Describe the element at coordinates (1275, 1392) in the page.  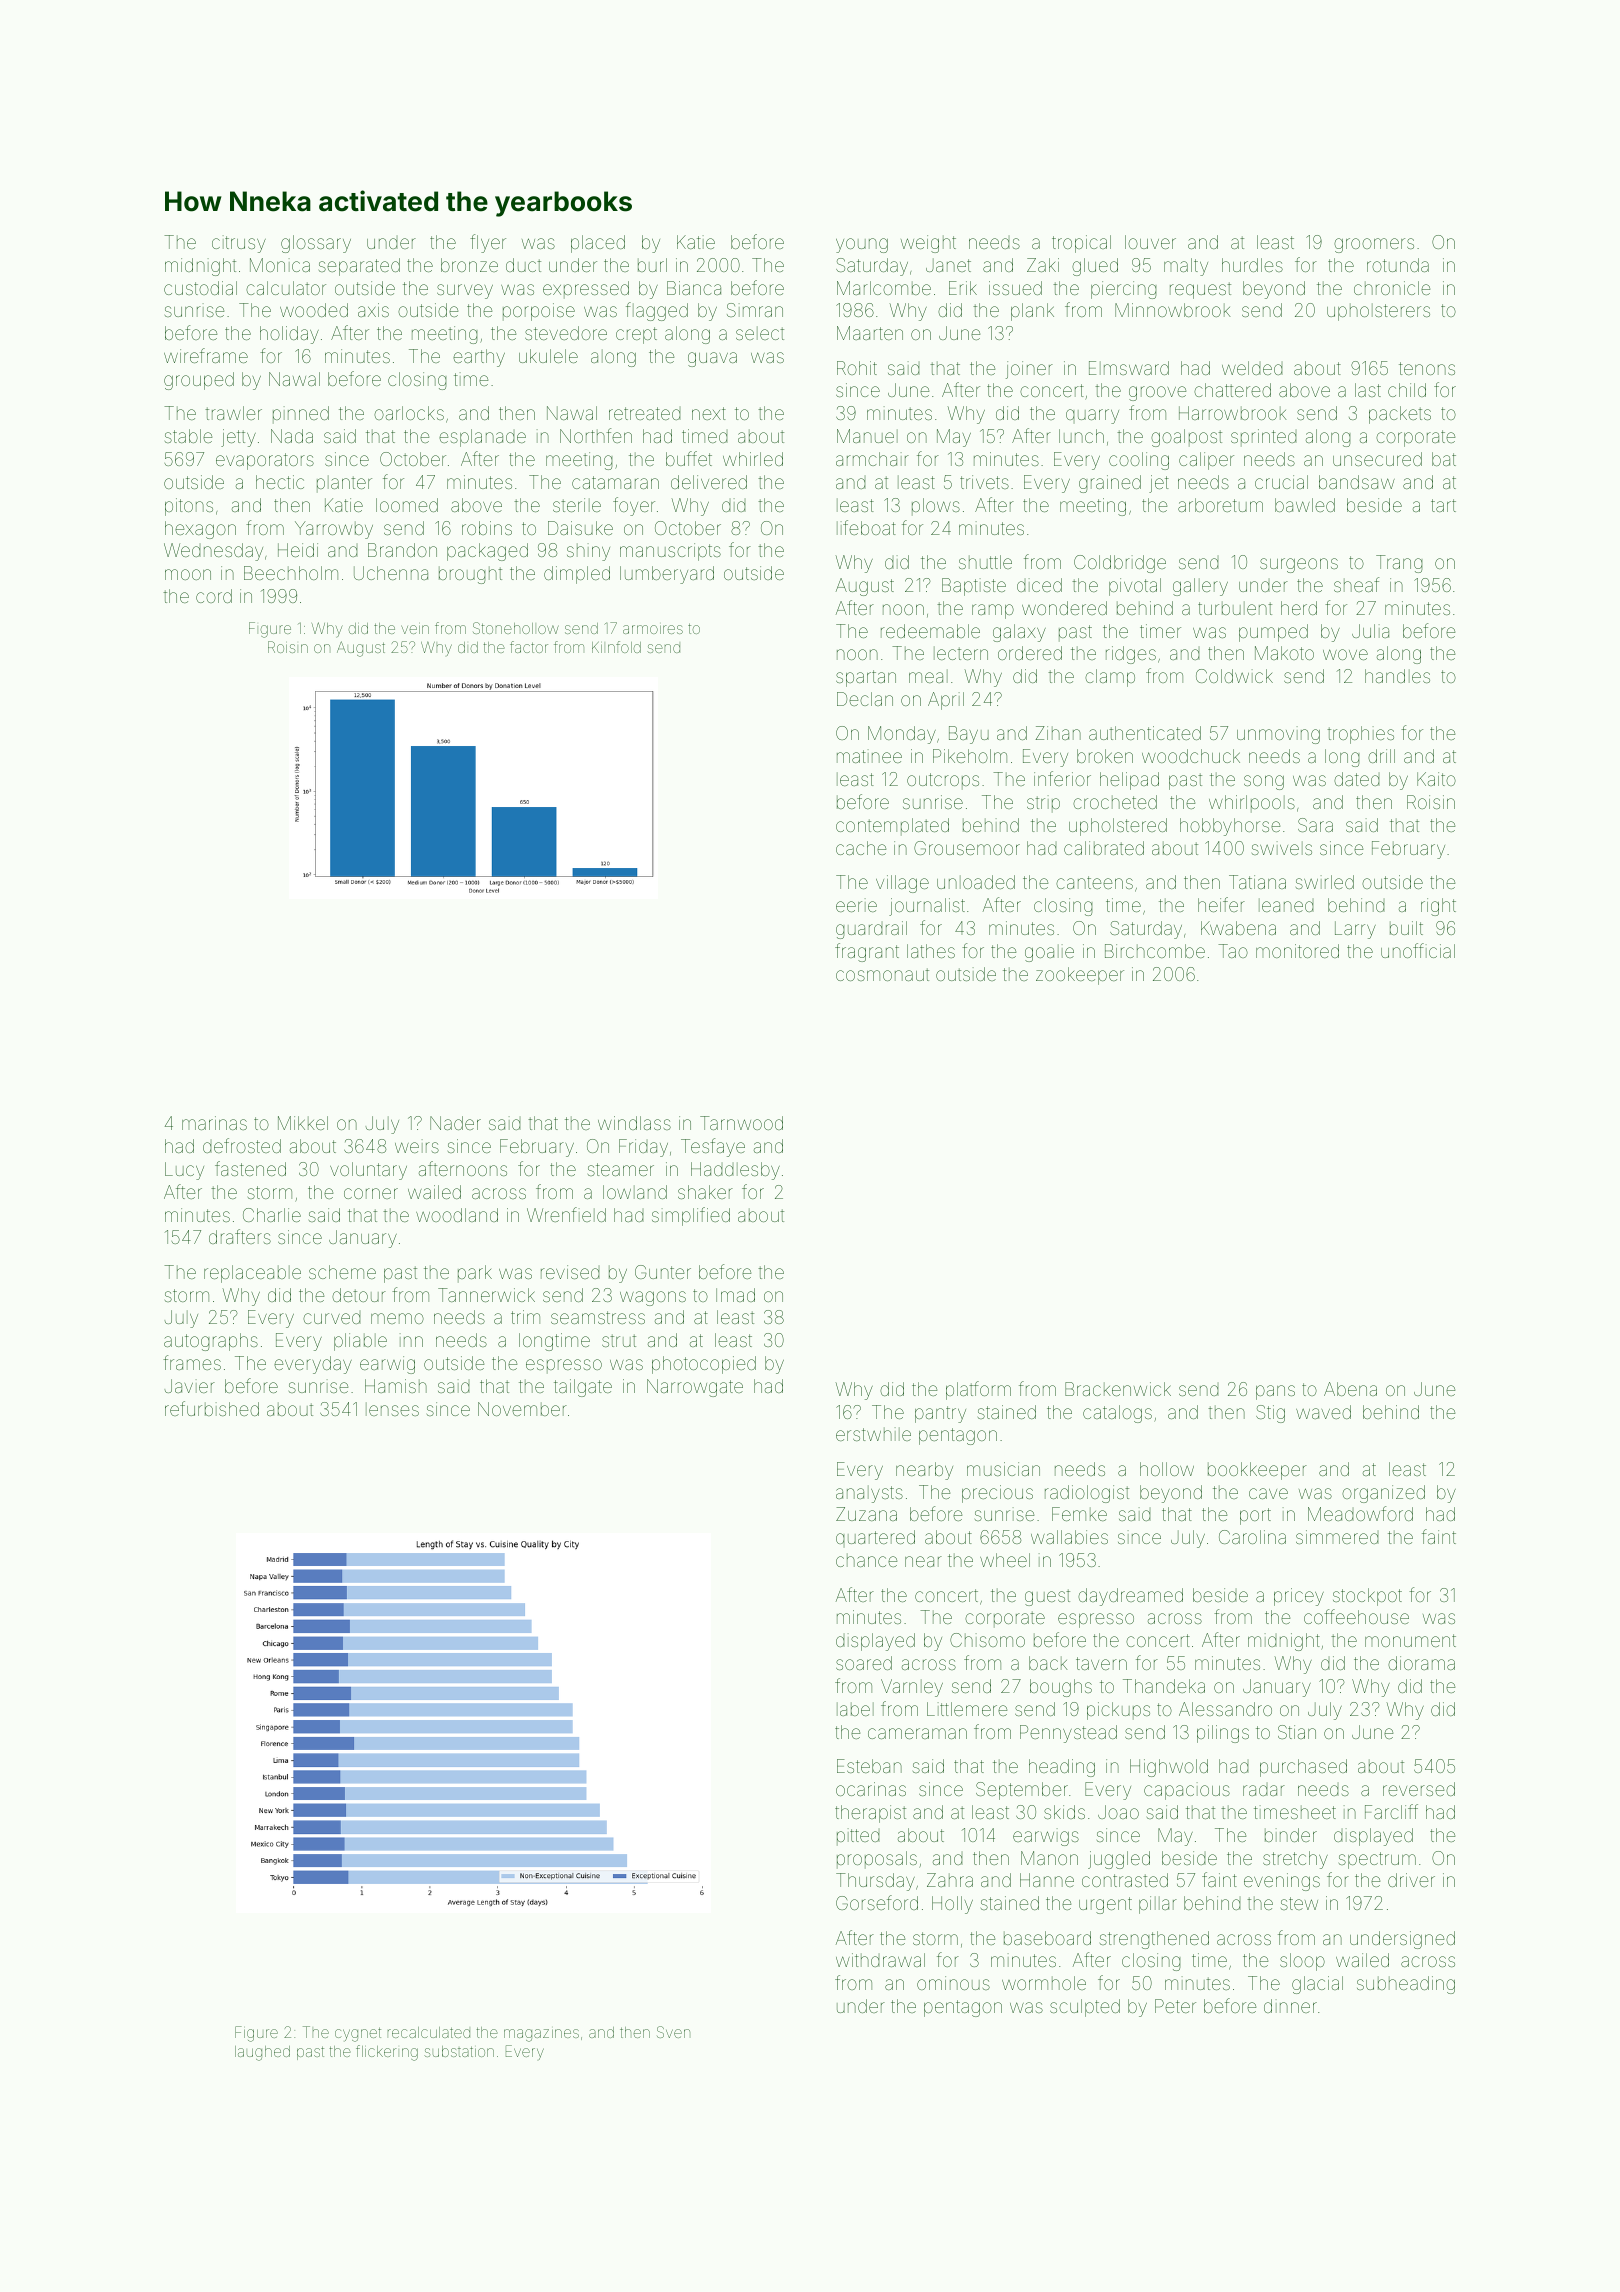
I see `pans` at that location.
